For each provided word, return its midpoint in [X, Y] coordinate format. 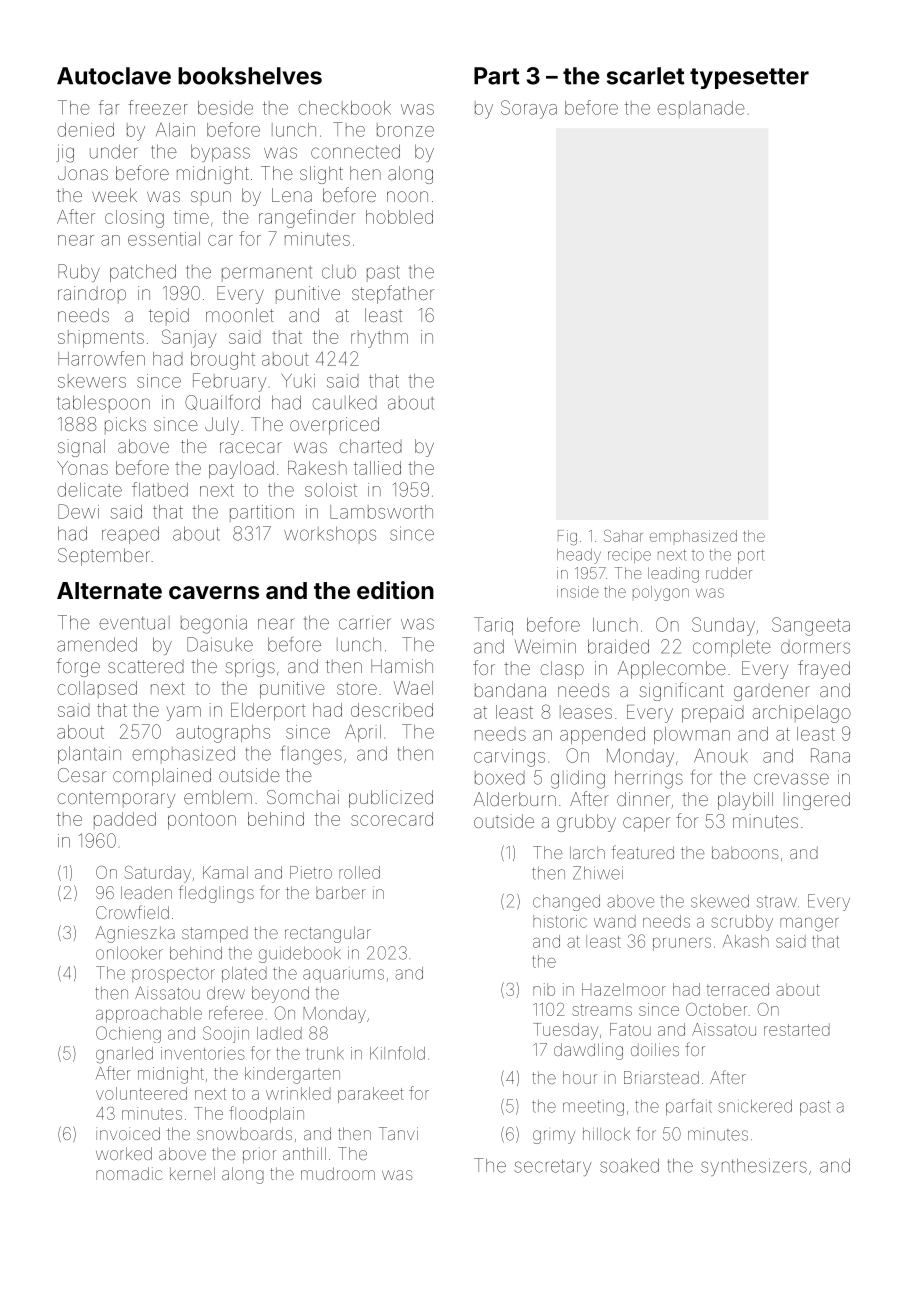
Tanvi [398, 1133]
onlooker [129, 953]
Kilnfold [397, 1053]
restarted [797, 1029]
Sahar [623, 535]
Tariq [493, 626]
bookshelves [250, 76]
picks [125, 426]
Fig [567, 538]
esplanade [701, 109]
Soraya [529, 109]
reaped [130, 535]
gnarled [124, 1055]
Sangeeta [811, 626]
